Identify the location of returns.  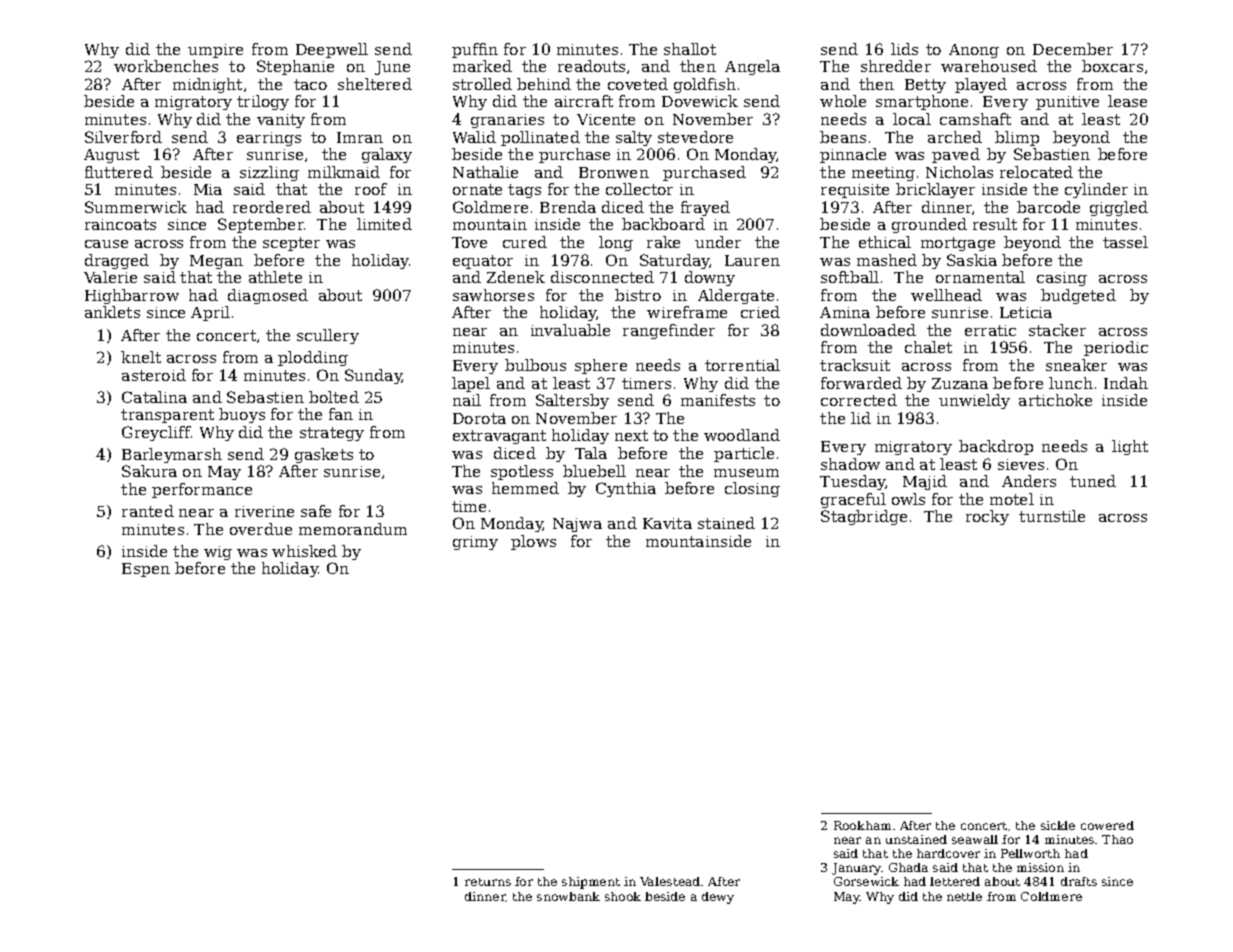
(488, 882).
